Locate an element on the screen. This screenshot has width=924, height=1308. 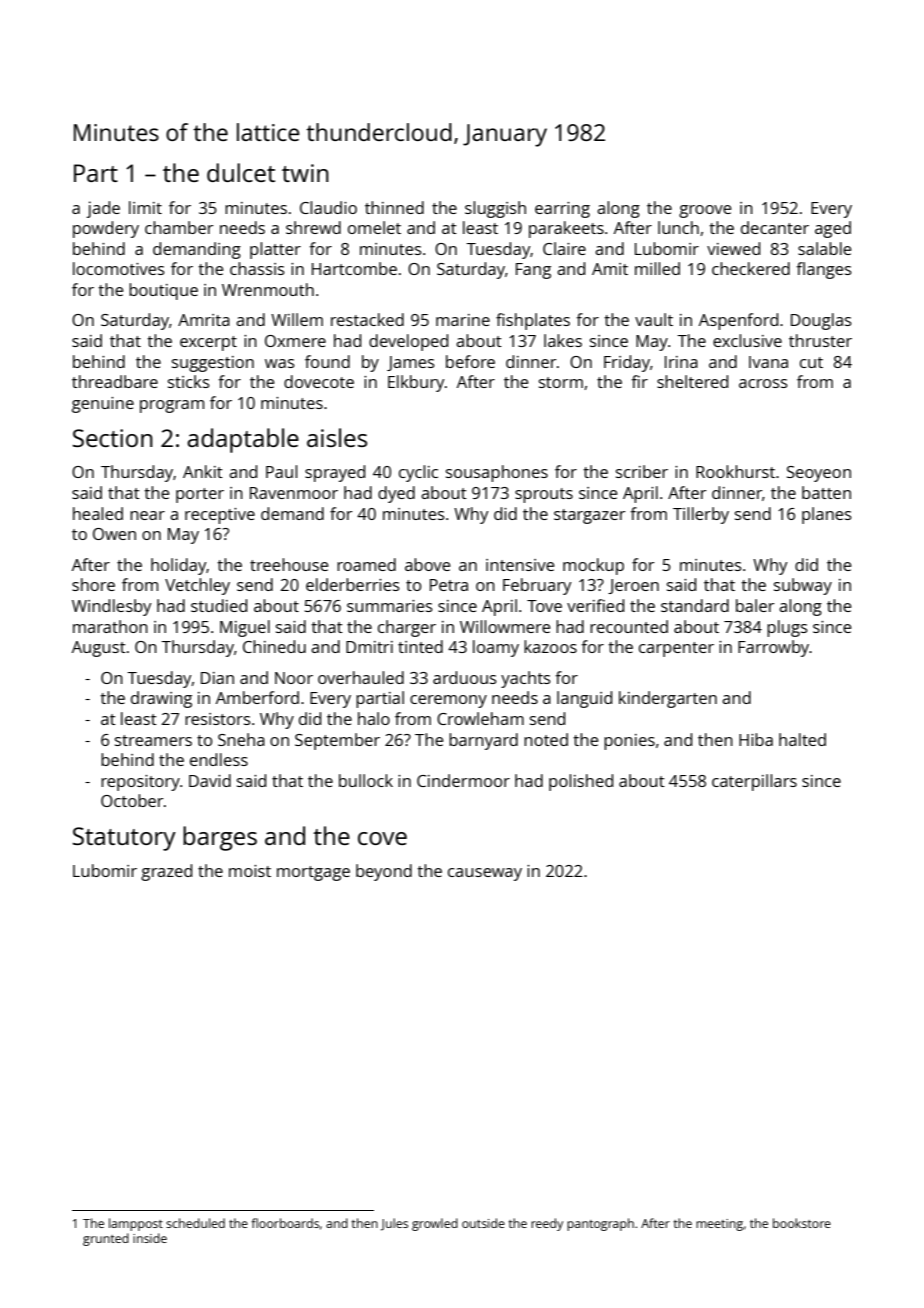
receptive is located at coordinates (220, 516).
